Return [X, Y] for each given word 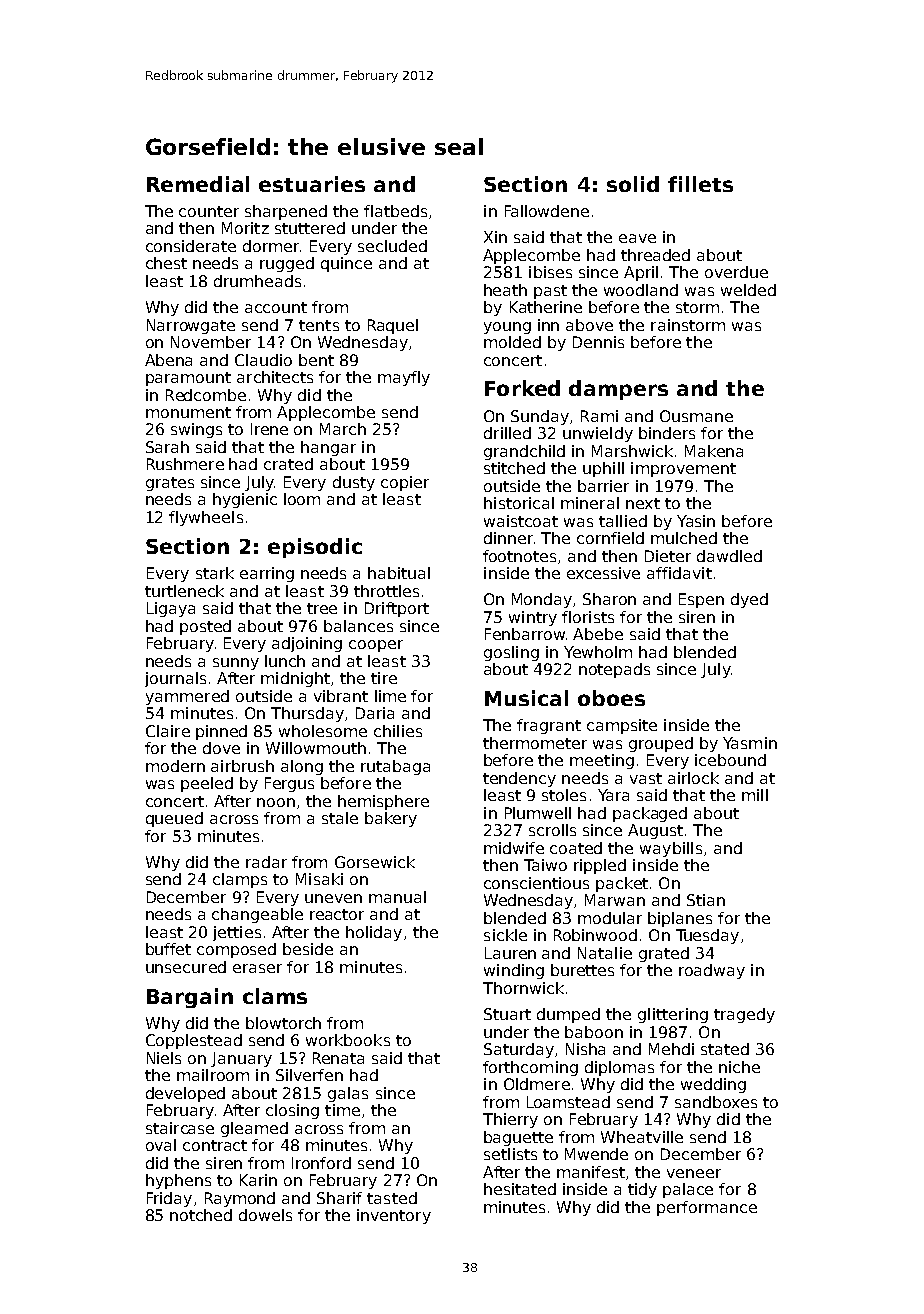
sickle [505, 935]
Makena [714, 451]
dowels [265, 1215]
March [343, 429]
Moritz [245, 228]
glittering [673, 1015]
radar [266, 862]
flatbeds [395, 211]
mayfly [404, 378]
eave [637, 238]
